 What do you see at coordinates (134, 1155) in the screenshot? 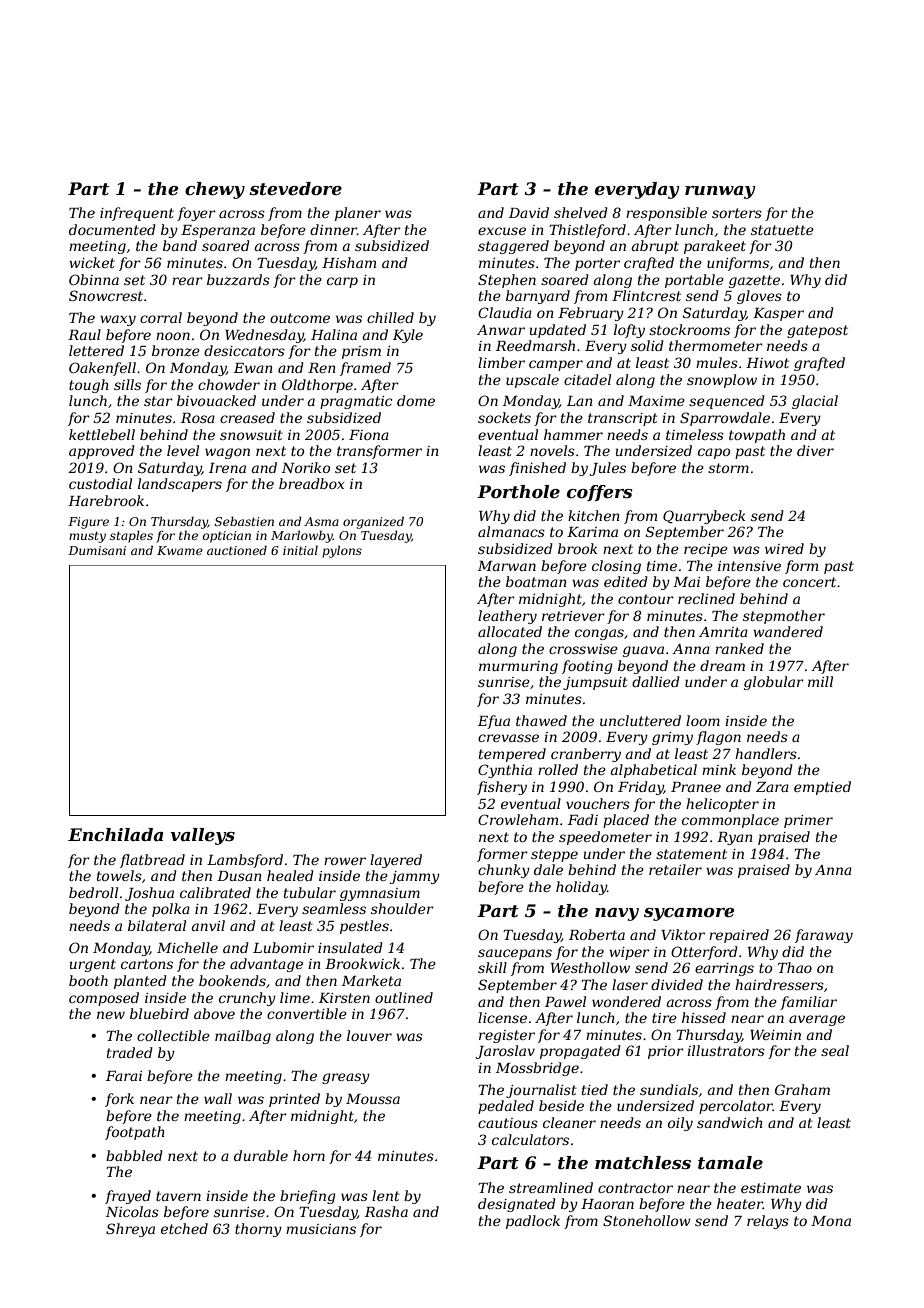
I see `babbled` at bounding box center [134, 1155].
